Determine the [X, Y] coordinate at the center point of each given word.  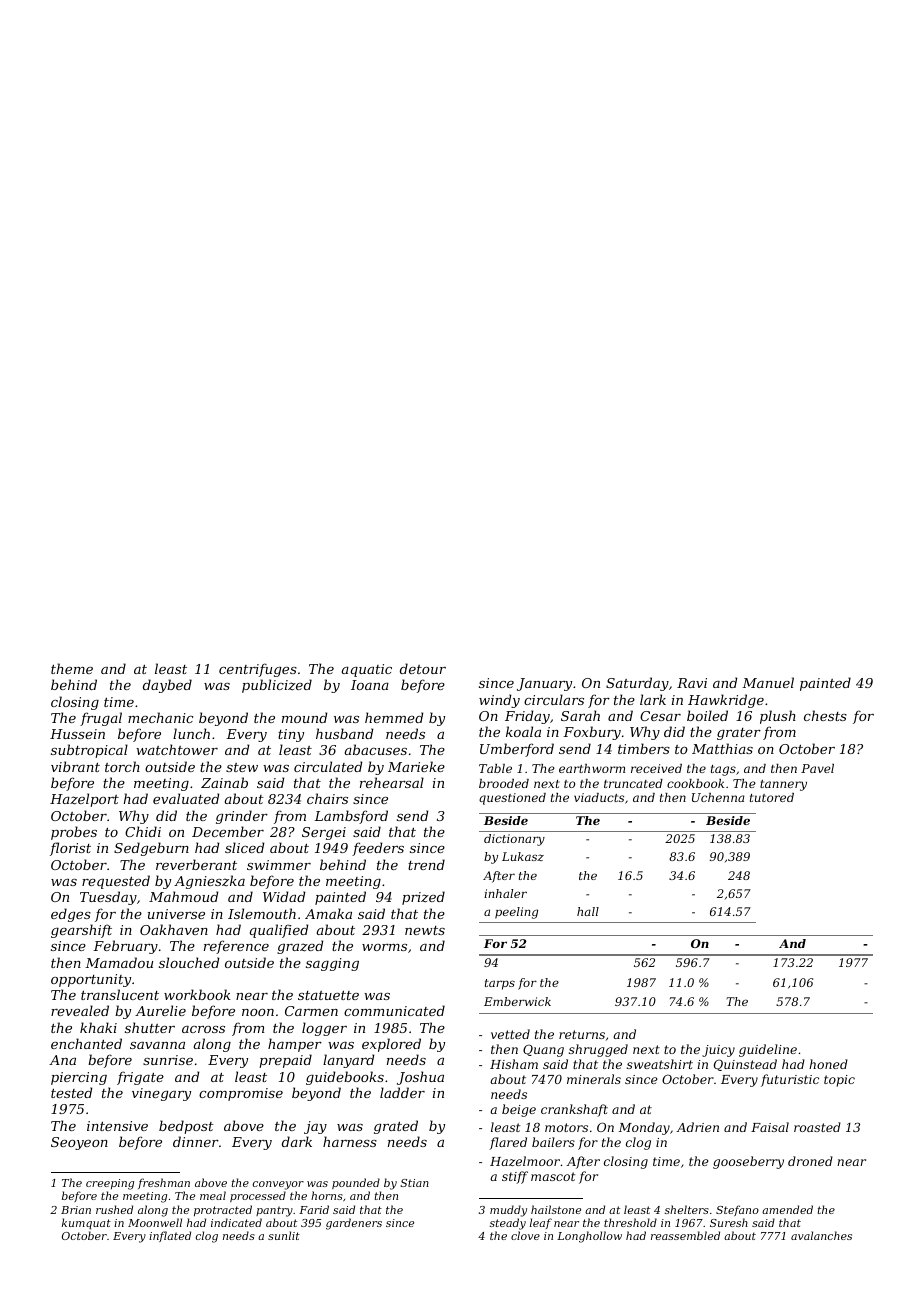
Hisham [514, 1064]
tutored [772, 797]
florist [70, 849]
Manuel [768, 682]
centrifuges [258, 670]
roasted [817, 1127]
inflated [170, 1236]
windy [499, 701]
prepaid [285, 1061]
